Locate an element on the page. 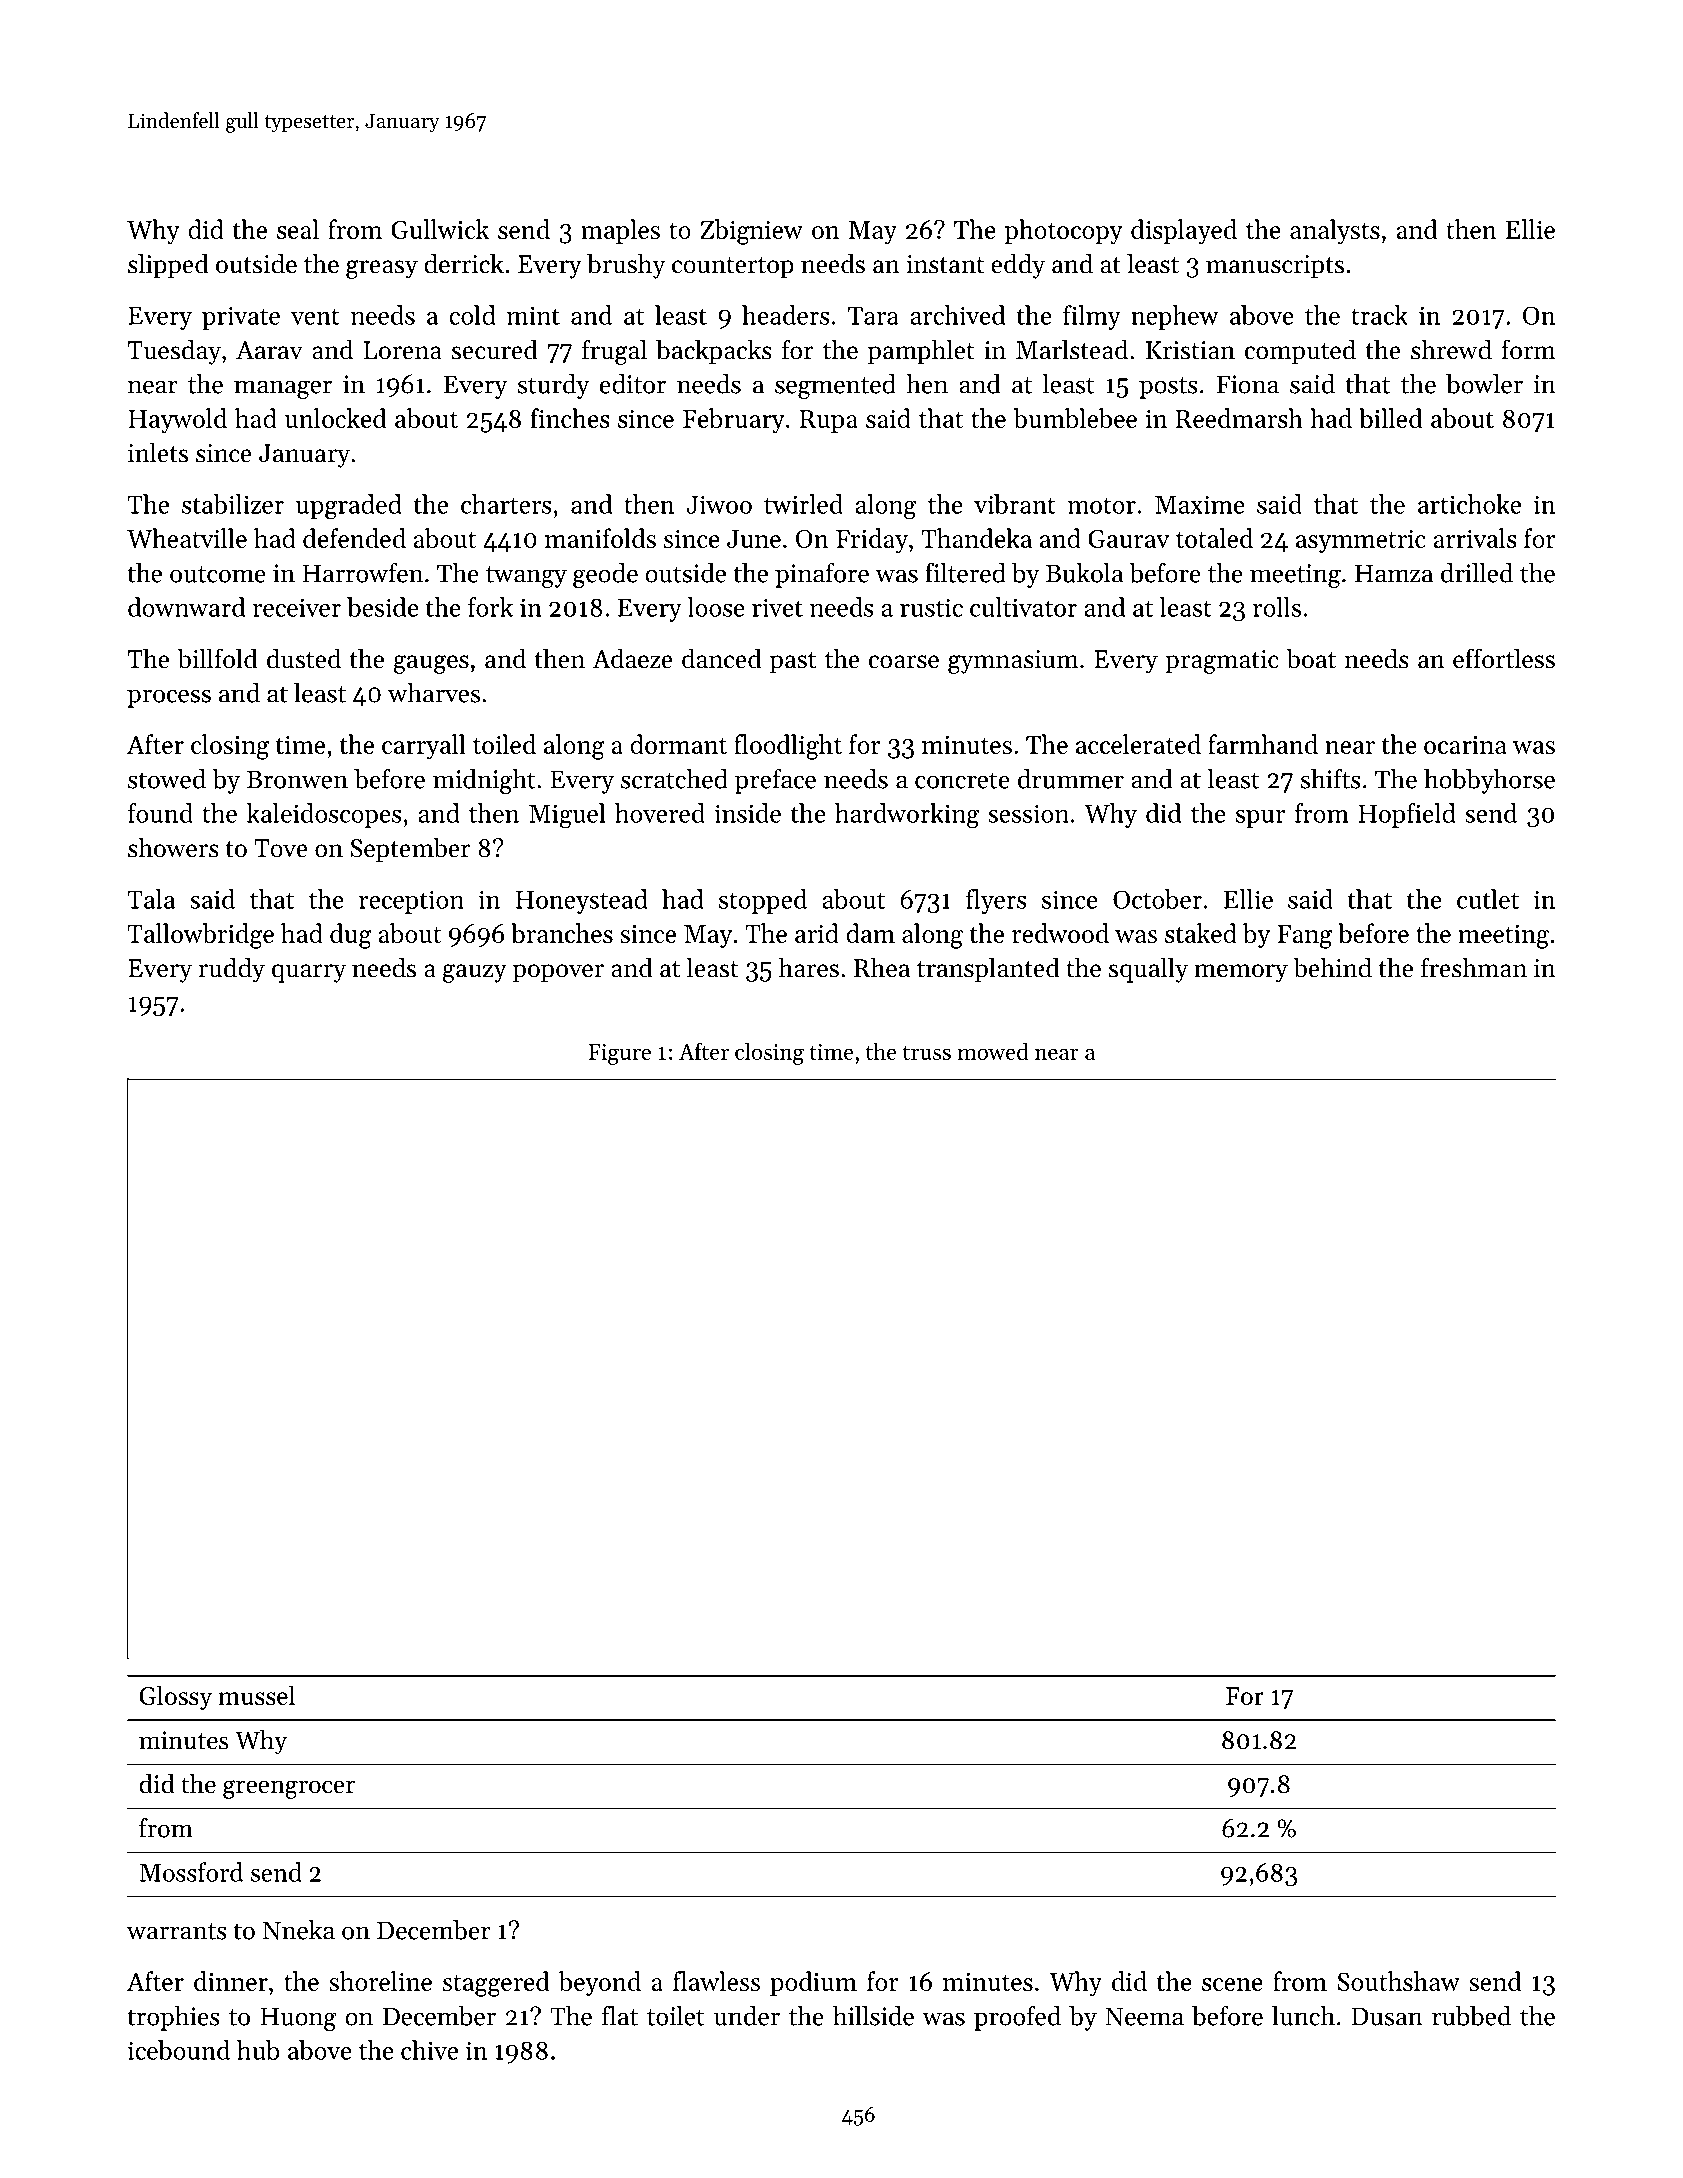 The height and width of the image is (2178, 1683). Huong is located at coordinates (298, 2019).
